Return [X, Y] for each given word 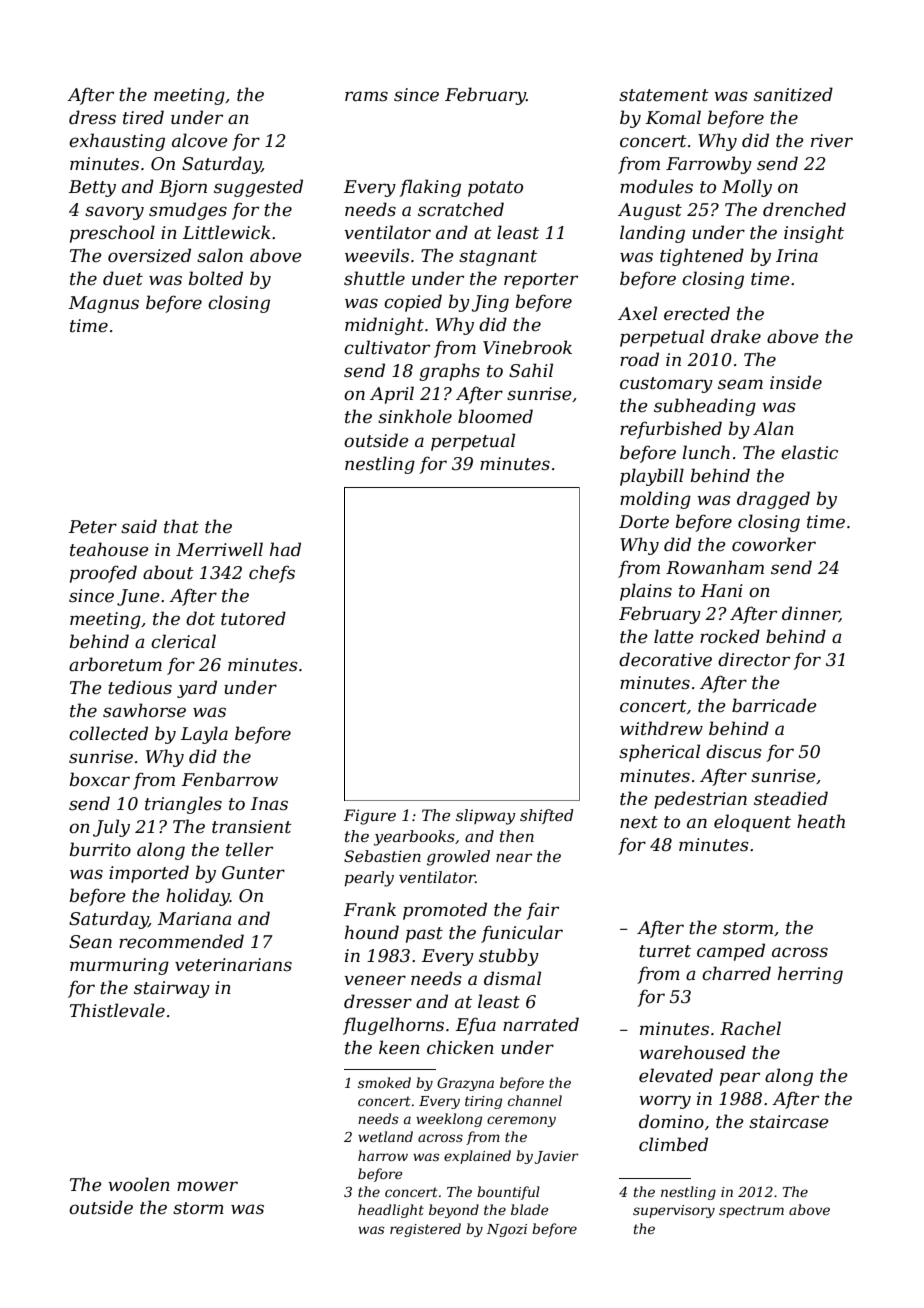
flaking [430, 188]
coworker [774, 544]
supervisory [674, 1211]
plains [646, 592]
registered [425, 1230]
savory [114, 213]
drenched [804, 209]
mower [207, 1186]
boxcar [99, 779]
